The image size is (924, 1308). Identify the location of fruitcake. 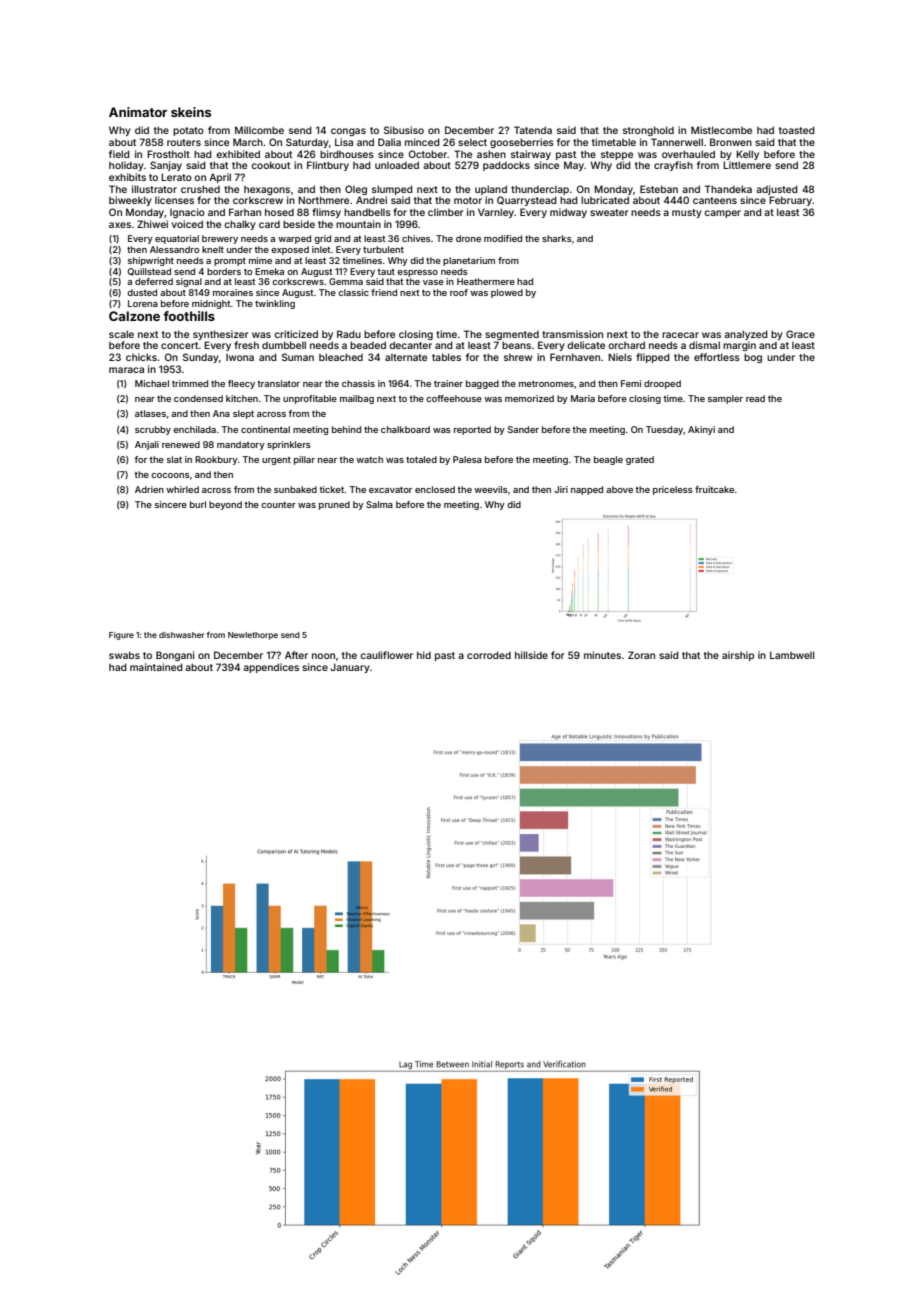
(714, 489).
